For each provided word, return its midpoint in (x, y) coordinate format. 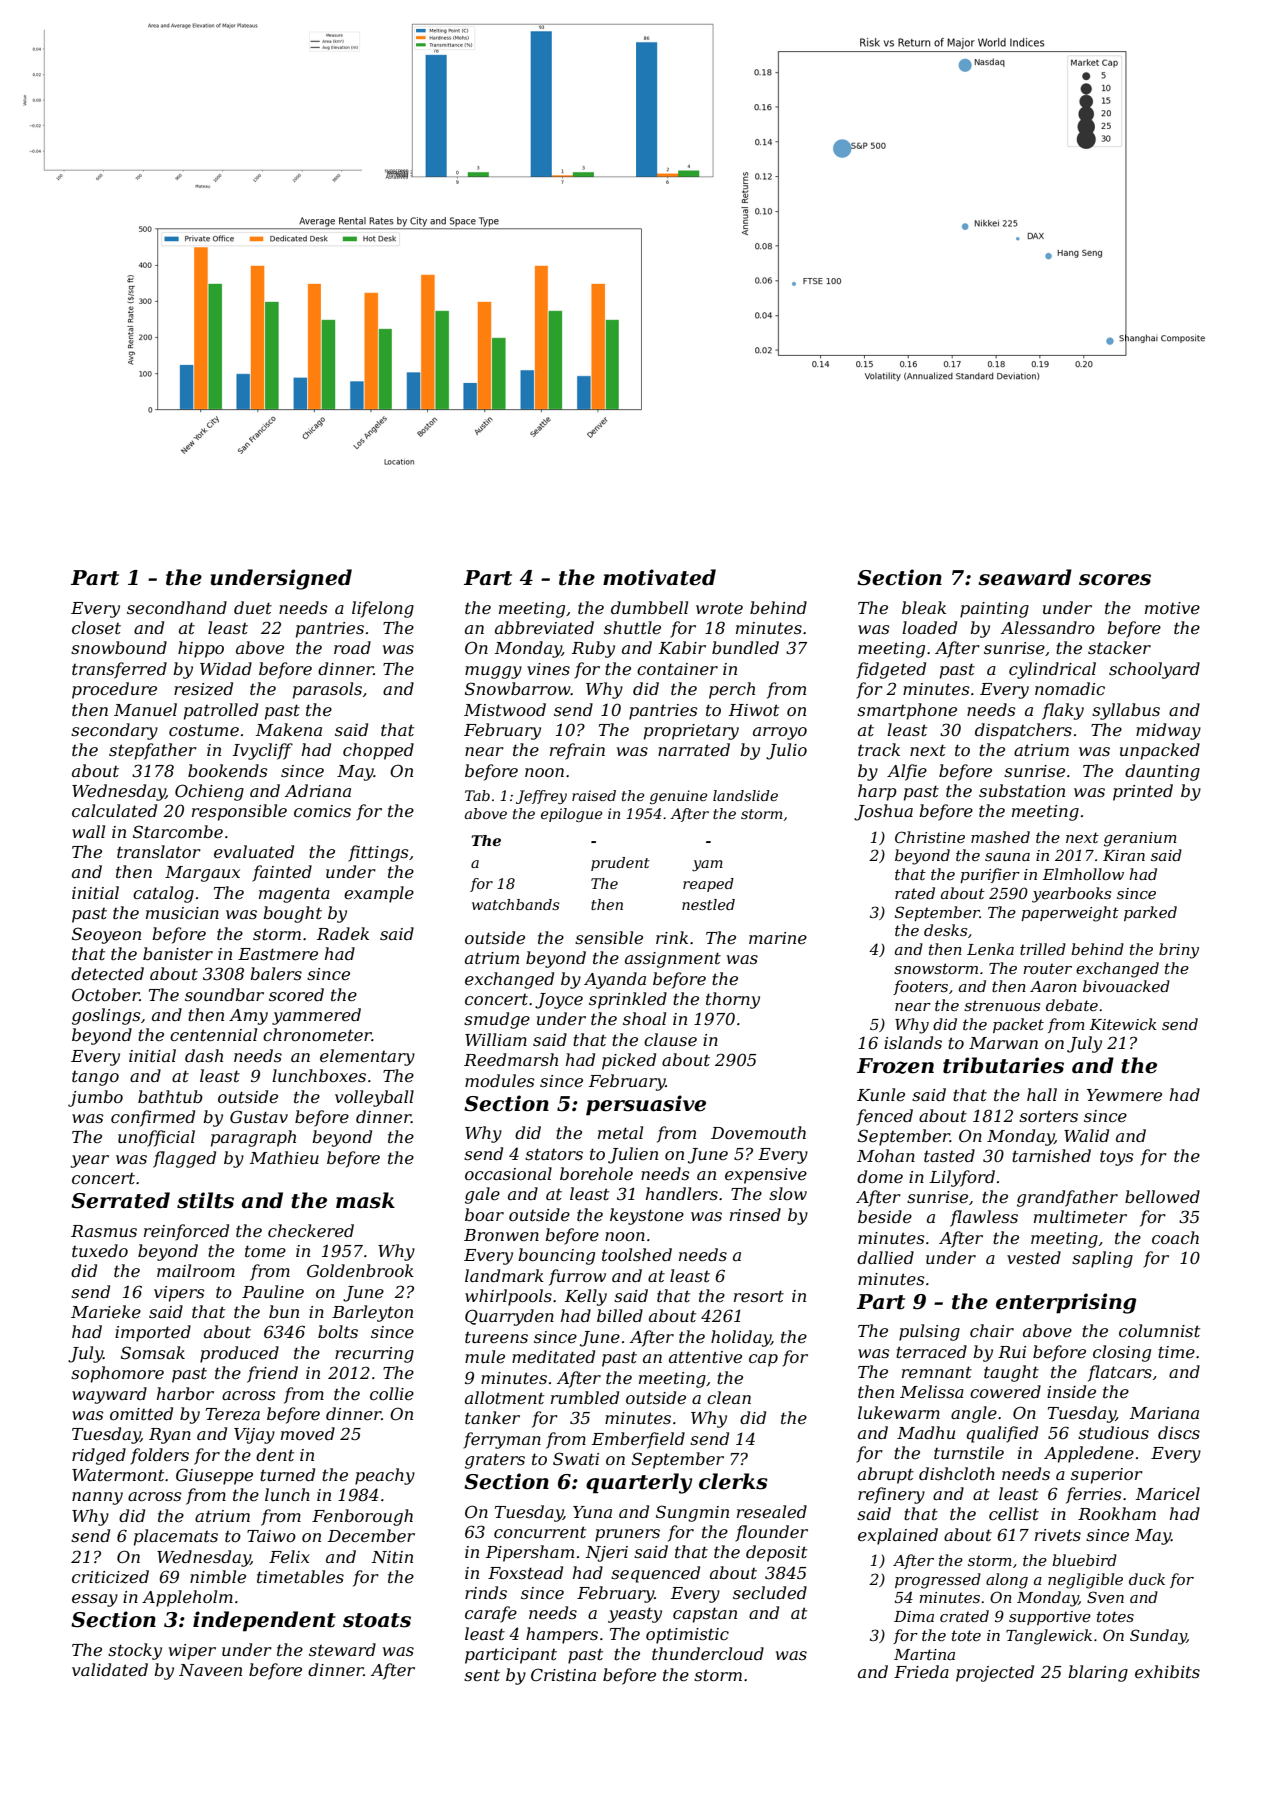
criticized (110, 1577)
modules (499, 1080)
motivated (659, 577)
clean (729, 1397)
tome (265, 1251)
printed (1143, 792)
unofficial (156, 1138)
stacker (1119, 647)
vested (1034, 1257)
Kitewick (1123, 1024)
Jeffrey (541, 797)
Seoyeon (106, 935)
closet (96, 627)
